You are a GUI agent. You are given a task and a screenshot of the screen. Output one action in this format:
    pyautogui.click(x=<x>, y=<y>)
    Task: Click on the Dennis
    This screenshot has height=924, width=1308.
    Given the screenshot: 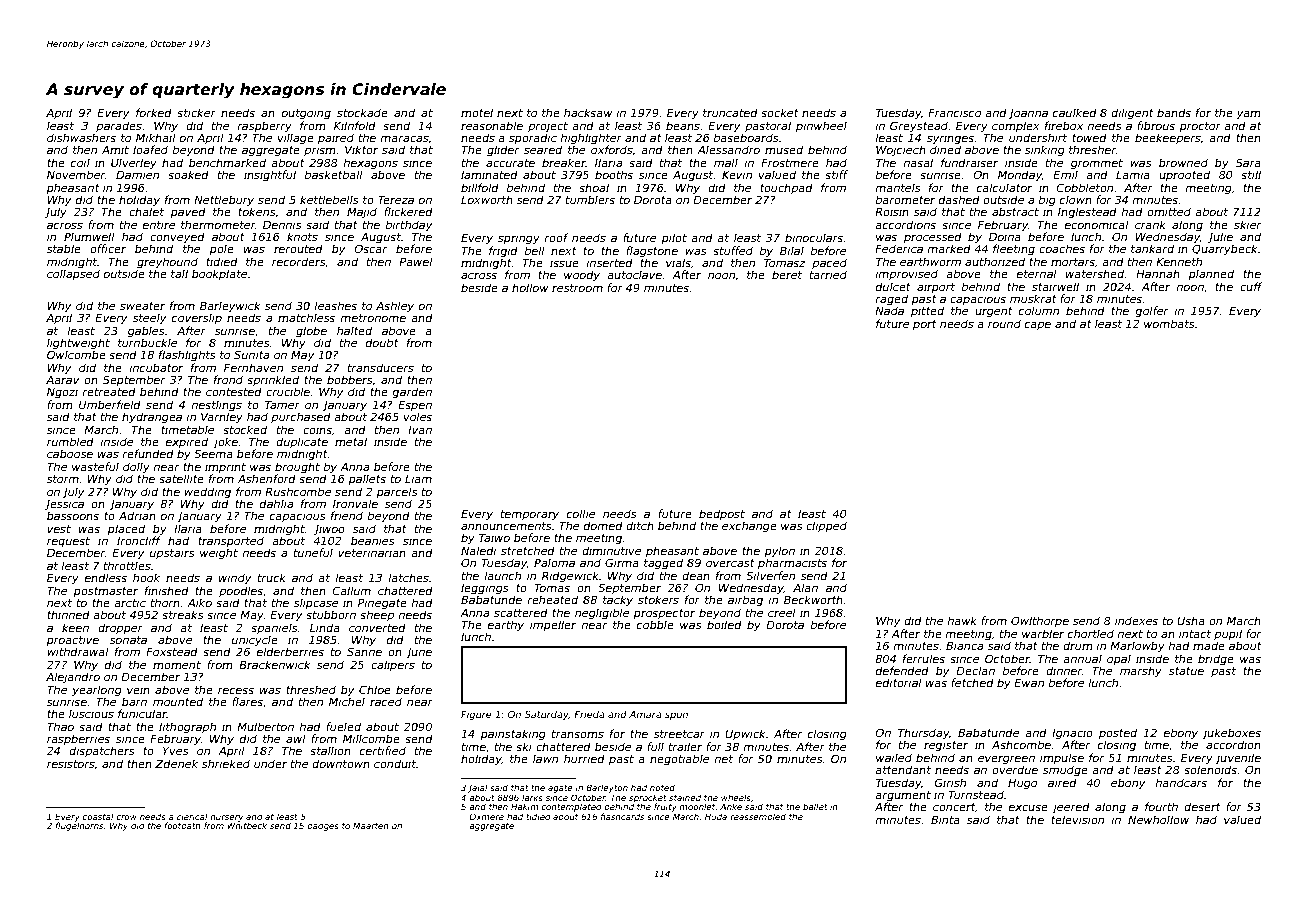 What is the action you would take?
    pyautogui.click(x=282, y=224)
